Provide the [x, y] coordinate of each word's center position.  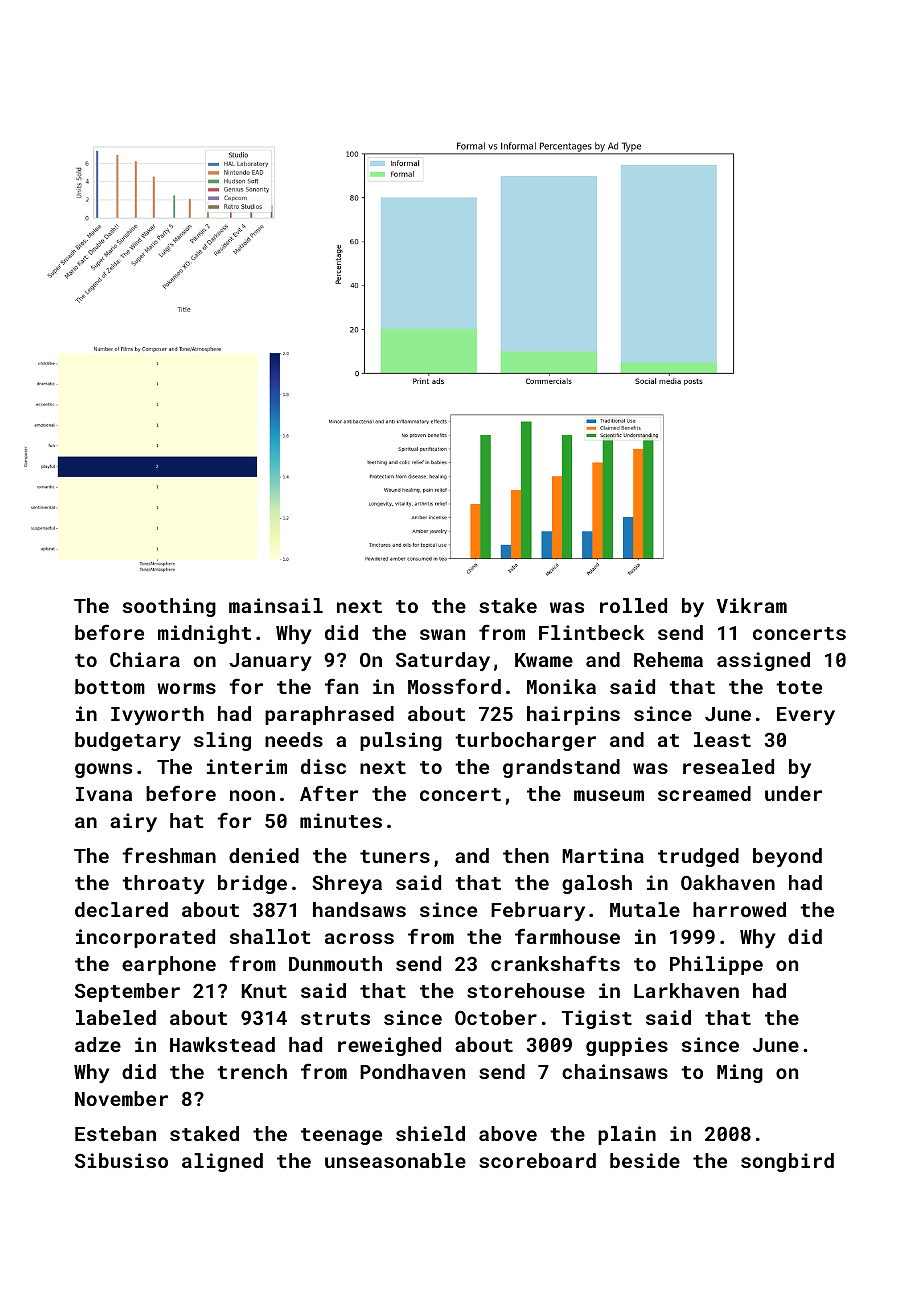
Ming [740, 1073]
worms [186, 688]
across [359, 938]
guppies [627, 1046]
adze [98, 1044]
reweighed [389, 1046]
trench [252, 1071]
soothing [169, 607]
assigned [763, 661]
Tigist [597, 1019]
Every [806, 716]
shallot [270, 936]
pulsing [401, 741]
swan [442, 634]
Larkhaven [686, 990]
